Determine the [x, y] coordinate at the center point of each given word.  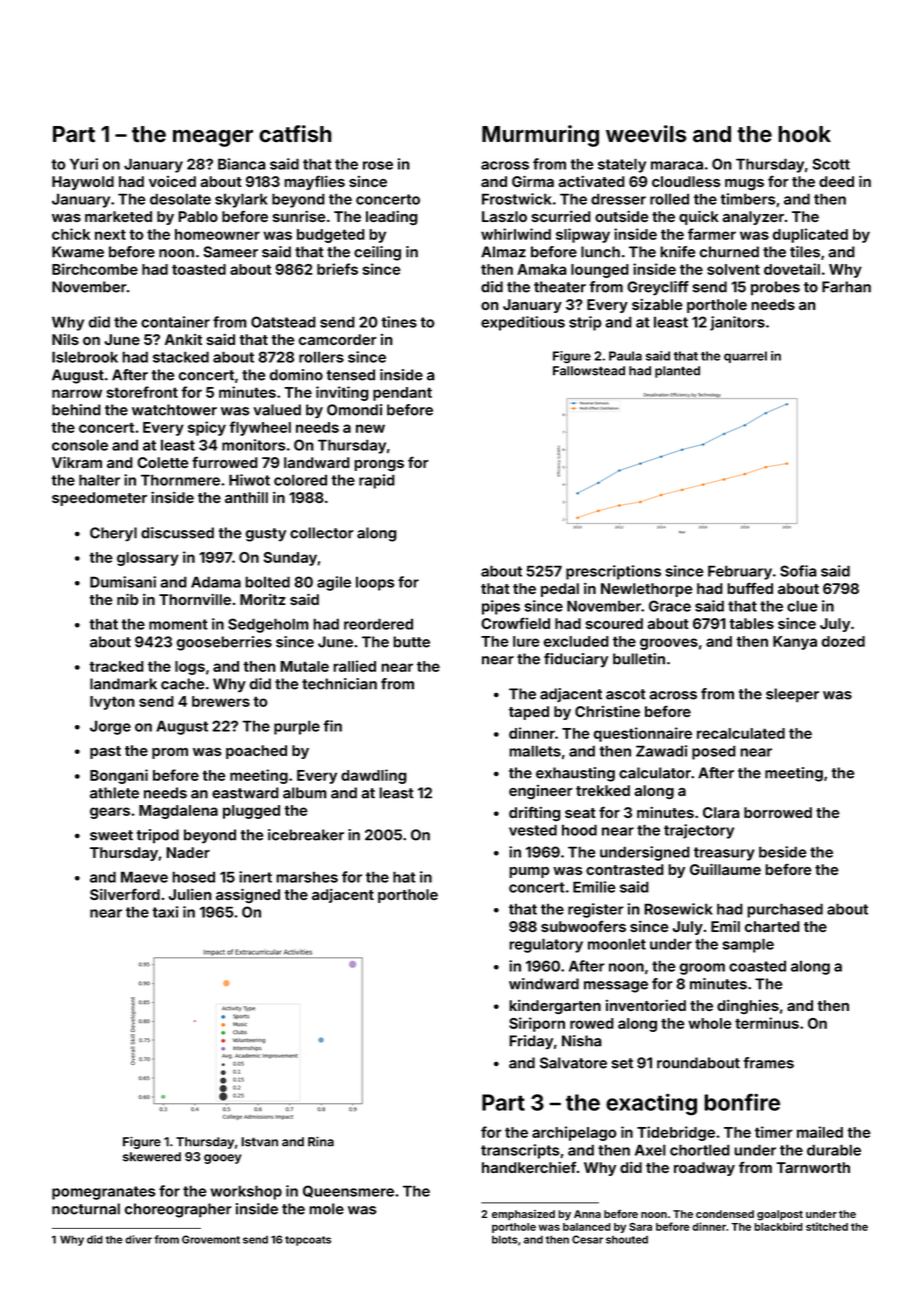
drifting [535, 814]
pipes [501, 607]
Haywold [83, 183]
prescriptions [613, 572]
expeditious [523, 323]
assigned [248, 896]
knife [678, 252]
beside [782, 852]
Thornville [195, 599]
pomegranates [103, 1193]
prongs [379, 465]
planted [677, 372]
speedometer [99, 499]
